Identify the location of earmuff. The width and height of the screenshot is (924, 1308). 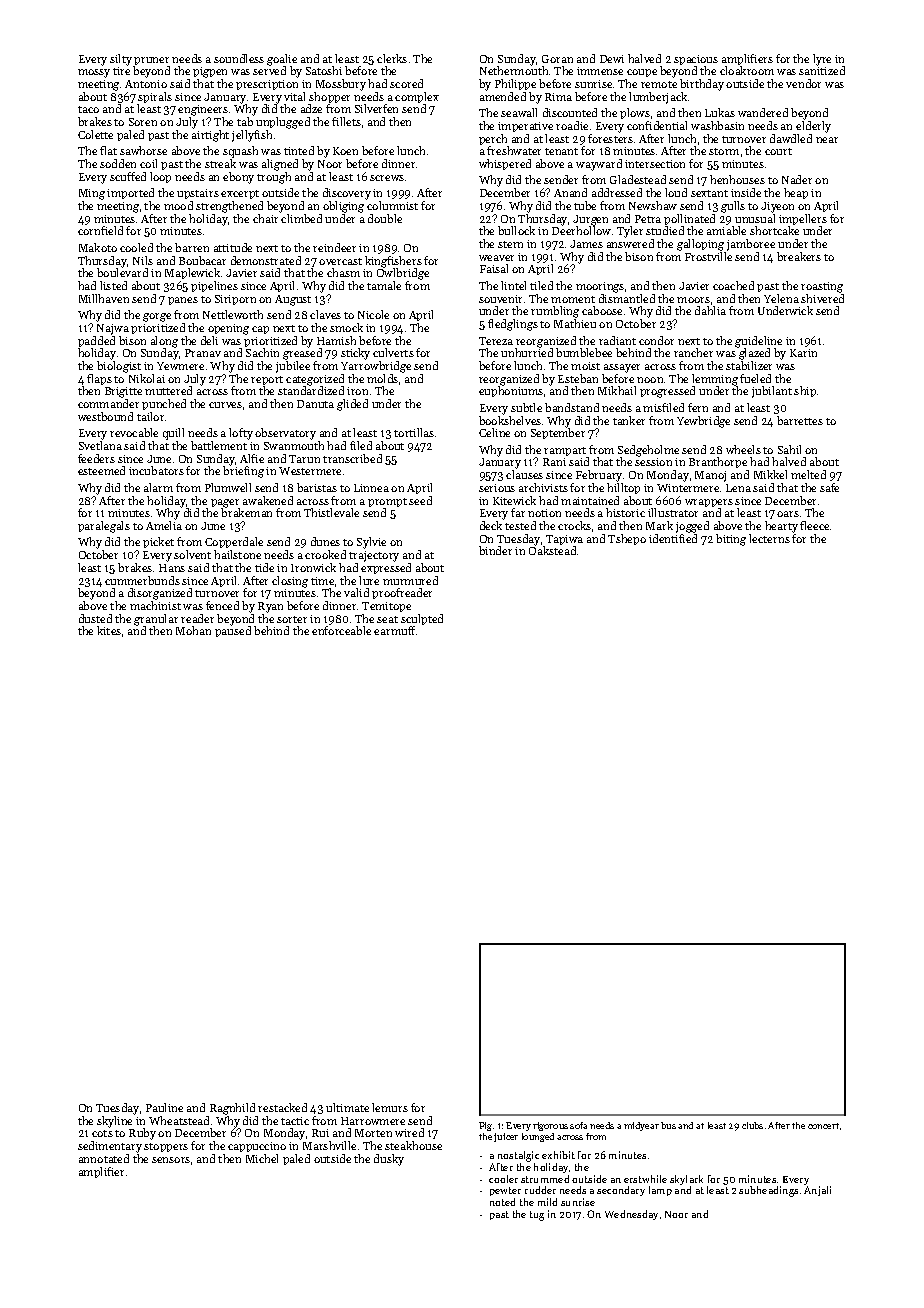
(394, 630).
